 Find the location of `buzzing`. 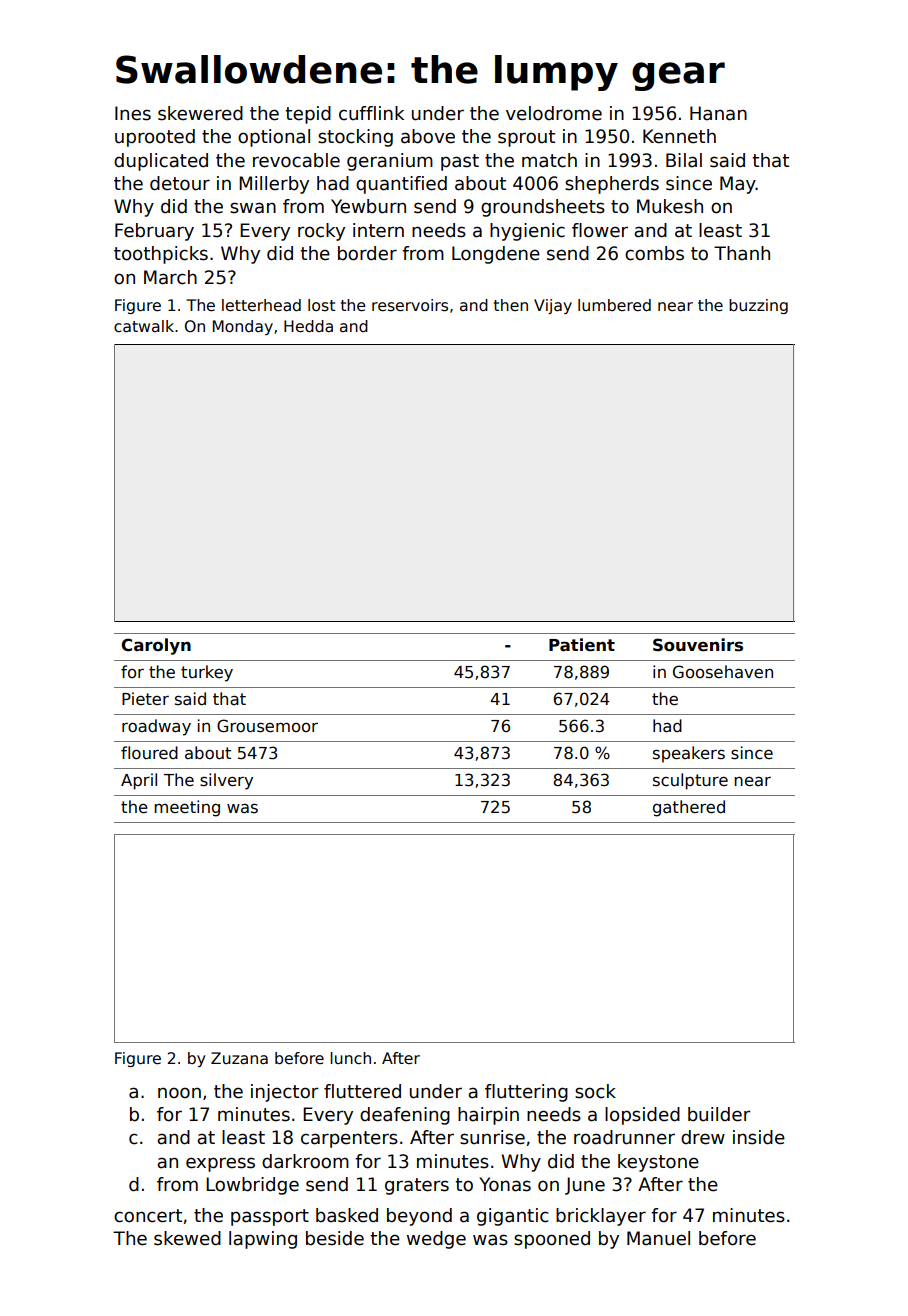

buzzing is located at coordinates (758, 306).
